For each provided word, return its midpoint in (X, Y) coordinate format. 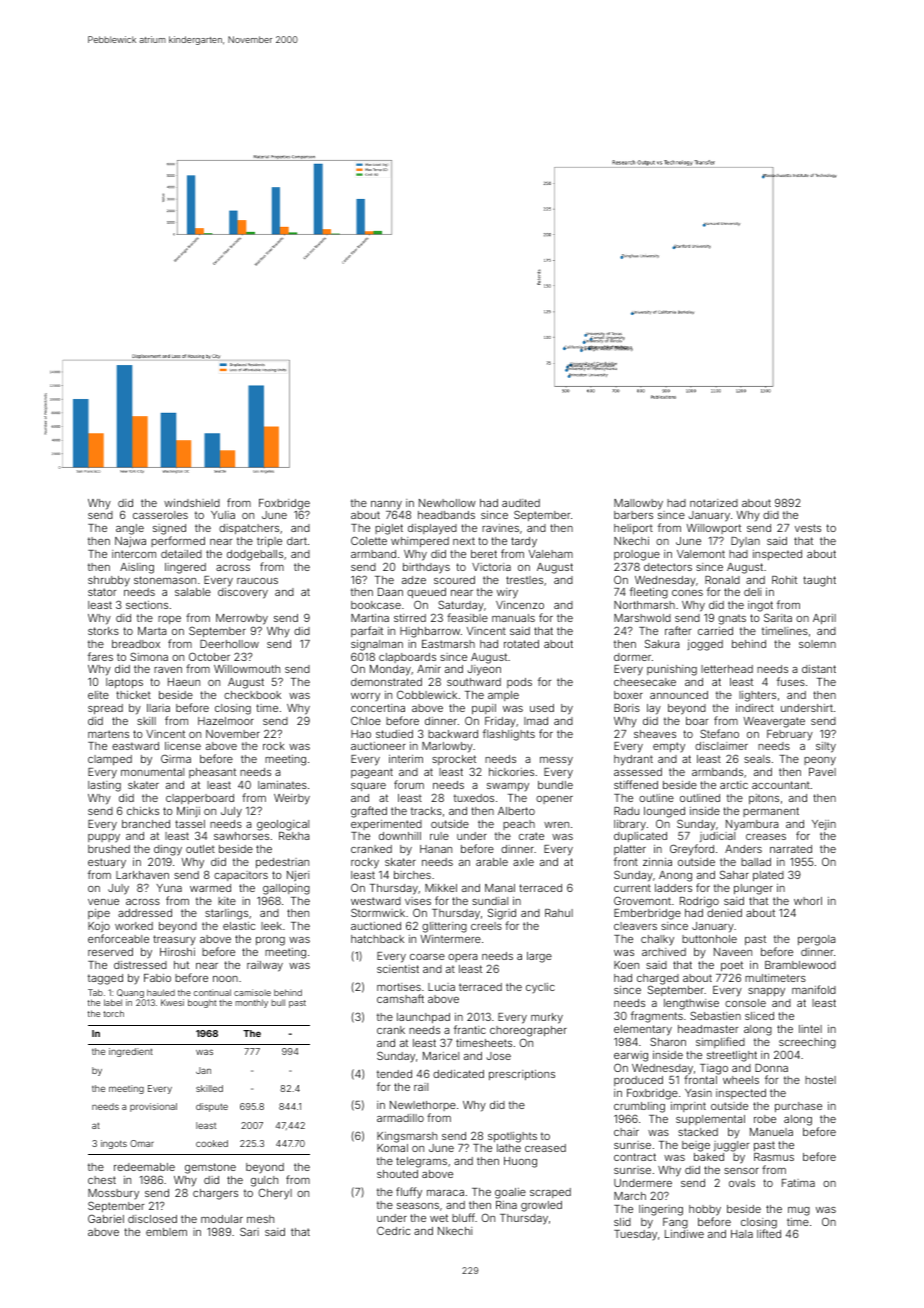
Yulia (223, 515)
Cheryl (275, 1193)
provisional (153, 1107)
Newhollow (447, 503)
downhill (400, 836)
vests (808, 528)
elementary (643, 1030)
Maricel (441, 1056)
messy (556, 761)
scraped (550, 1193)
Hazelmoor (226, 721)
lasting (104, 786)
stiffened (636, 784)
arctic (734, 785)
